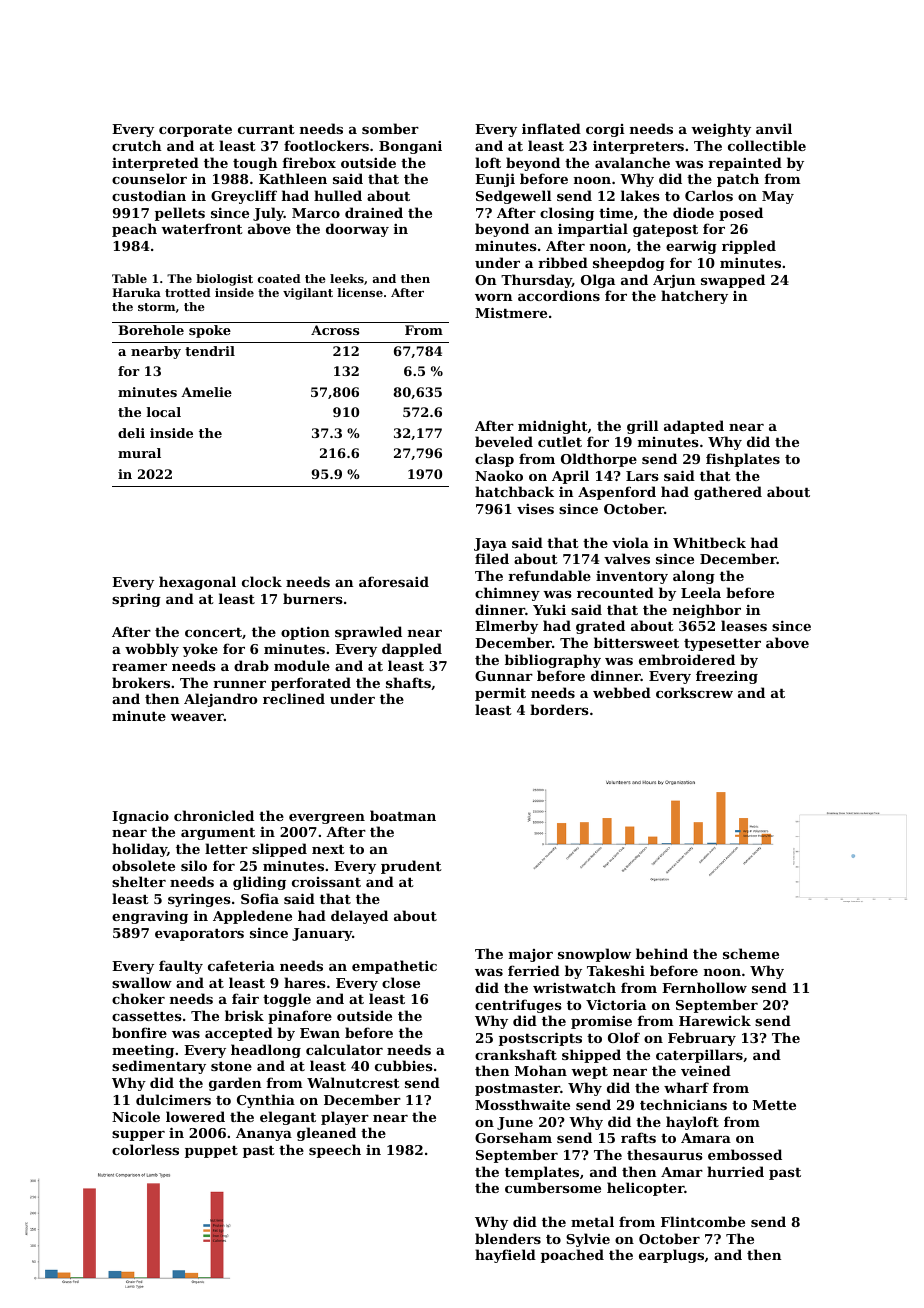 The height and width of the page is (1308, 924). What do you see at coordinates (150, 917) in the page?
I see `engraving` at bounding box center [150, 917].
